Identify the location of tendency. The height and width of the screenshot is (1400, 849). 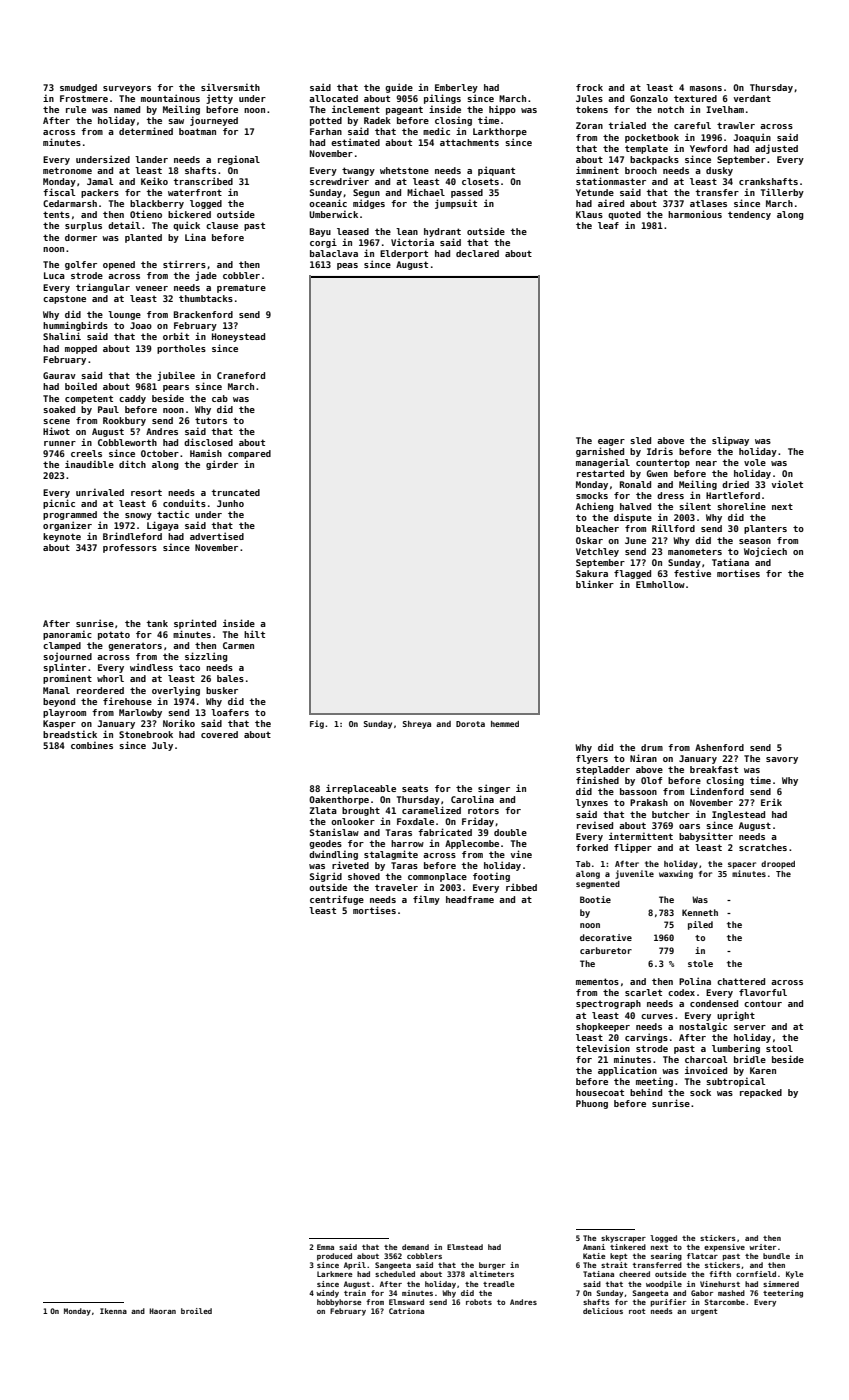
(749, 215).
